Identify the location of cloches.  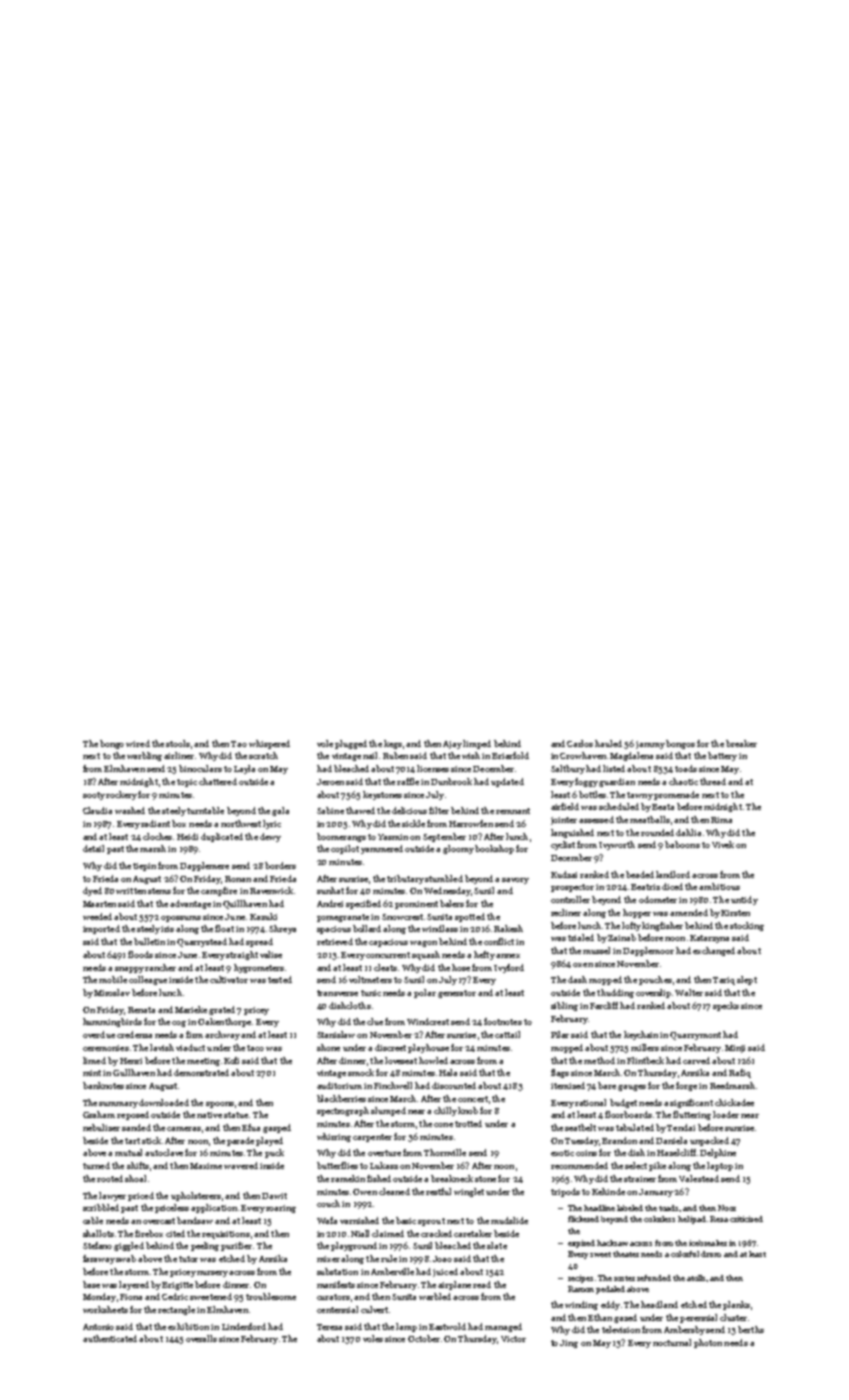
(157, 836).
